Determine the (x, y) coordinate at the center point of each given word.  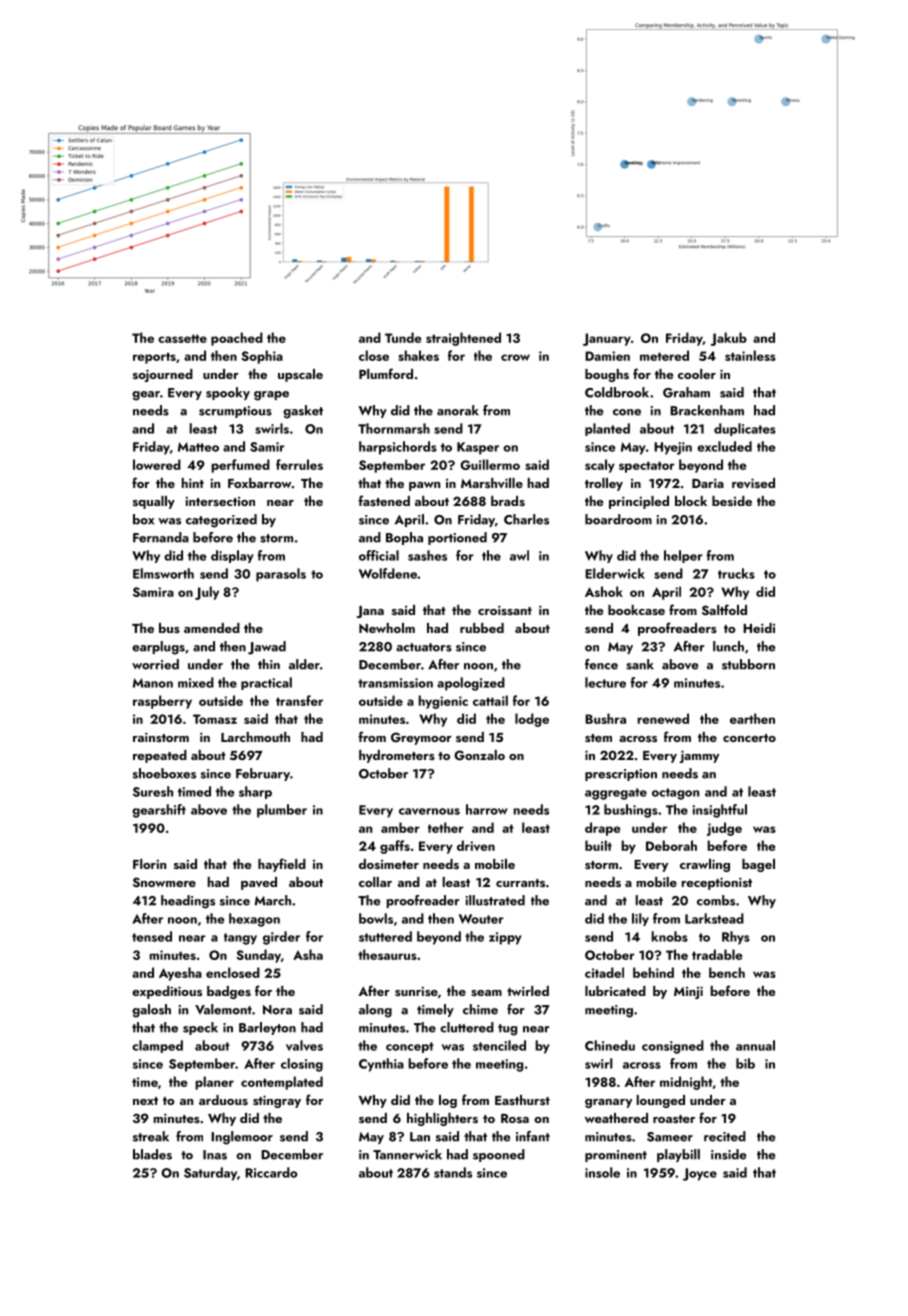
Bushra (605, 718)
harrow (487, 809)
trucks (736, 573)
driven (476, 845)
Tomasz (215, 719)
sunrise (416, 991)
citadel (604, 972)
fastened (384, 500)
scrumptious (235, 412)
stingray (277, 1101)
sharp (255, 792)
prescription (621, 775)
